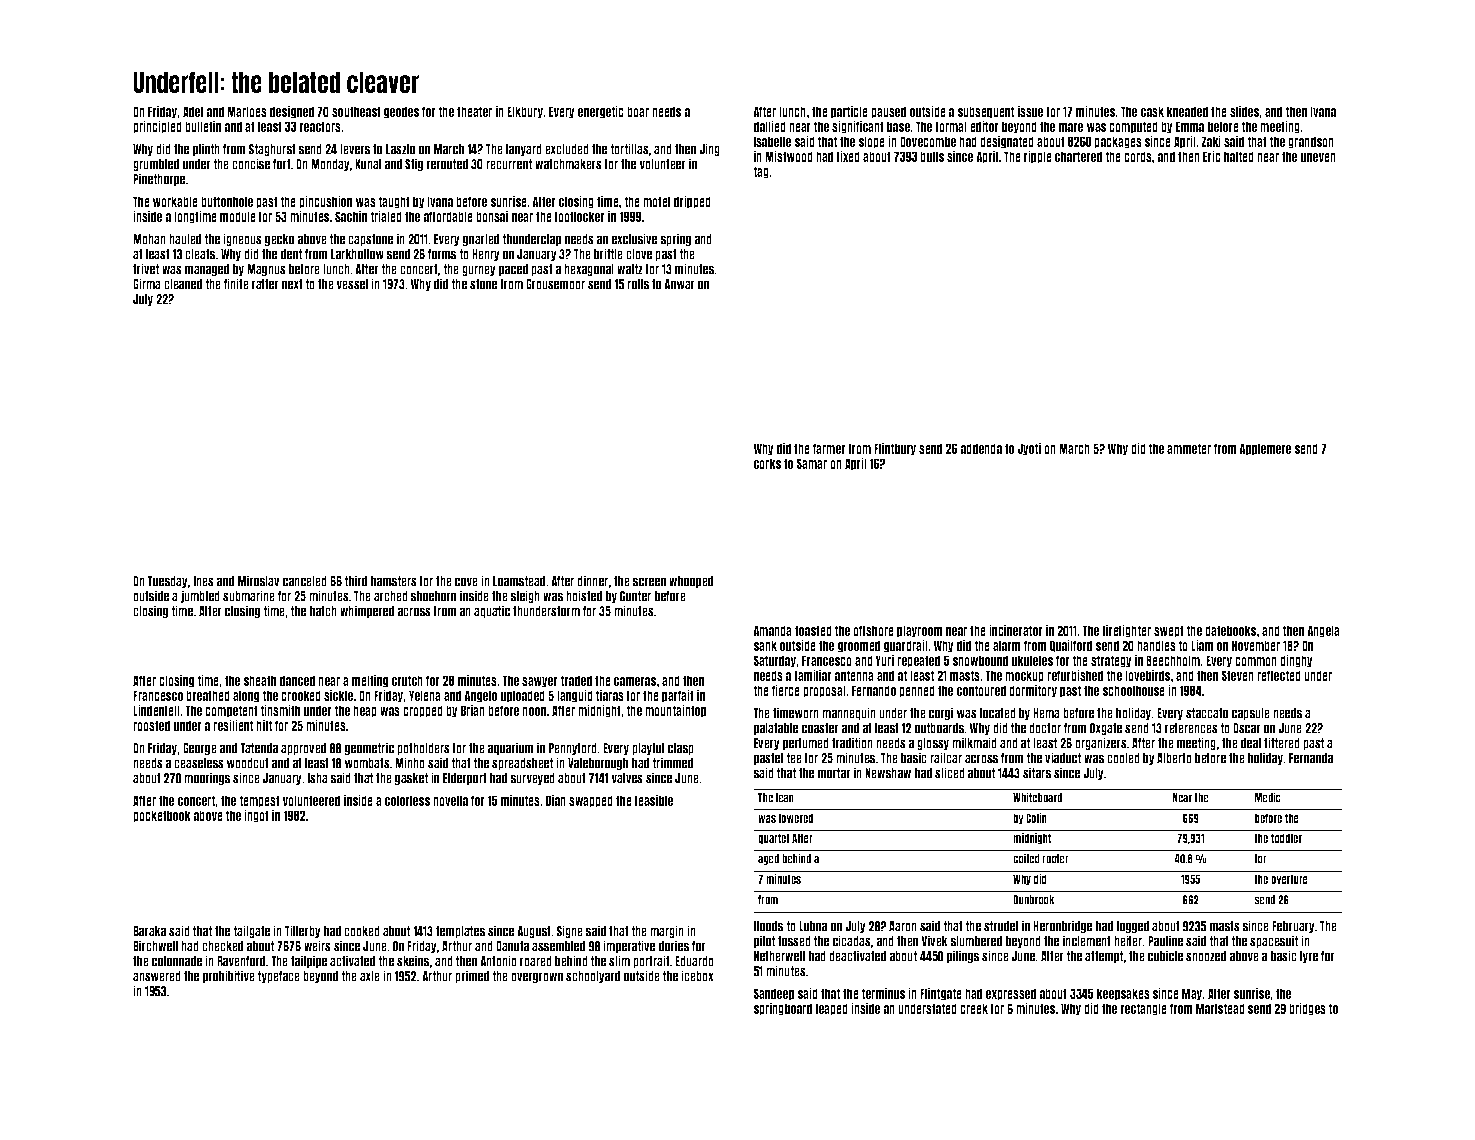  Describe the element at coordinates (779, 956) in the screenshot. I see `Netherwell` at that location.
